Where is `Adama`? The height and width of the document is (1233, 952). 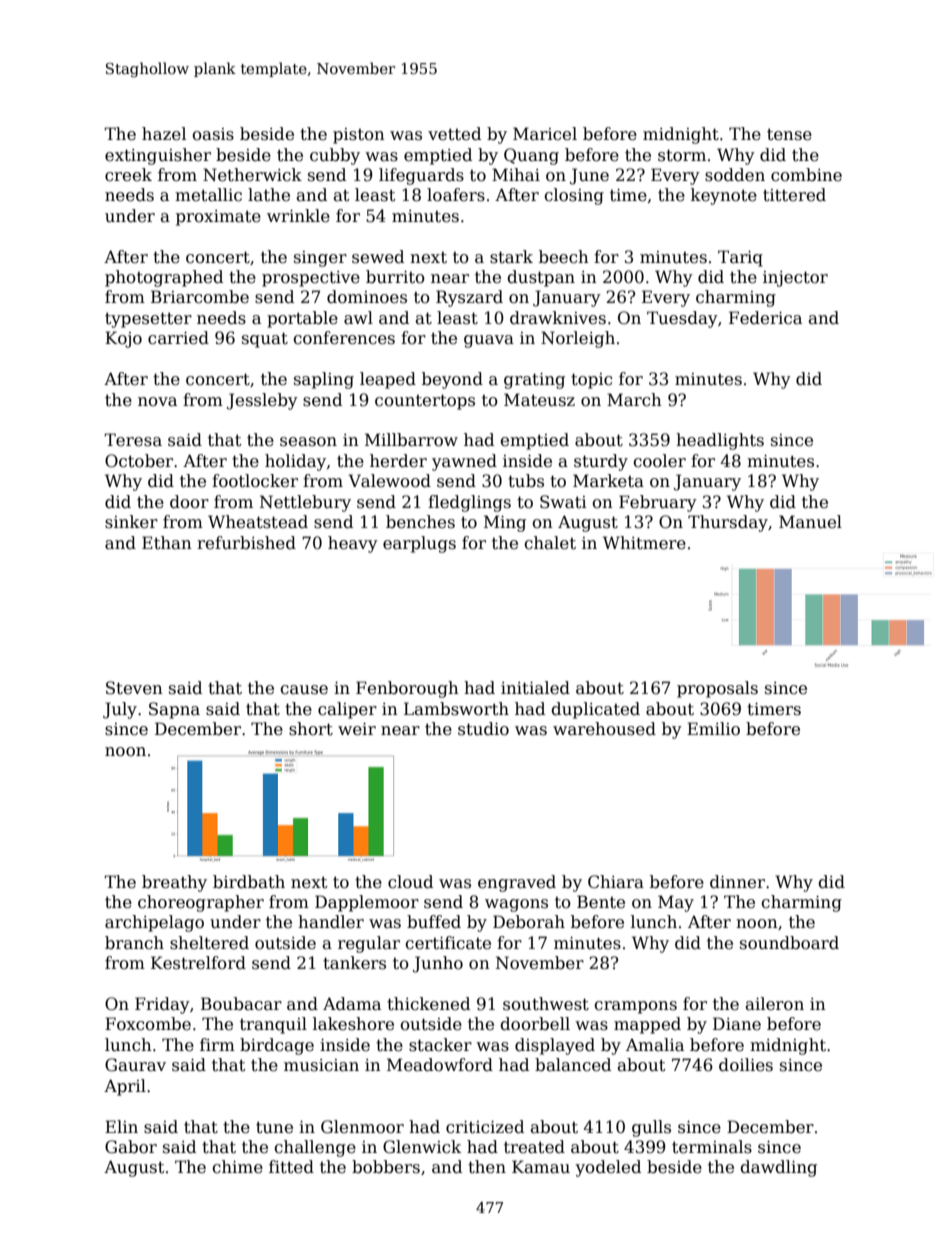
Adama is located at coordinates (352, 1004).
